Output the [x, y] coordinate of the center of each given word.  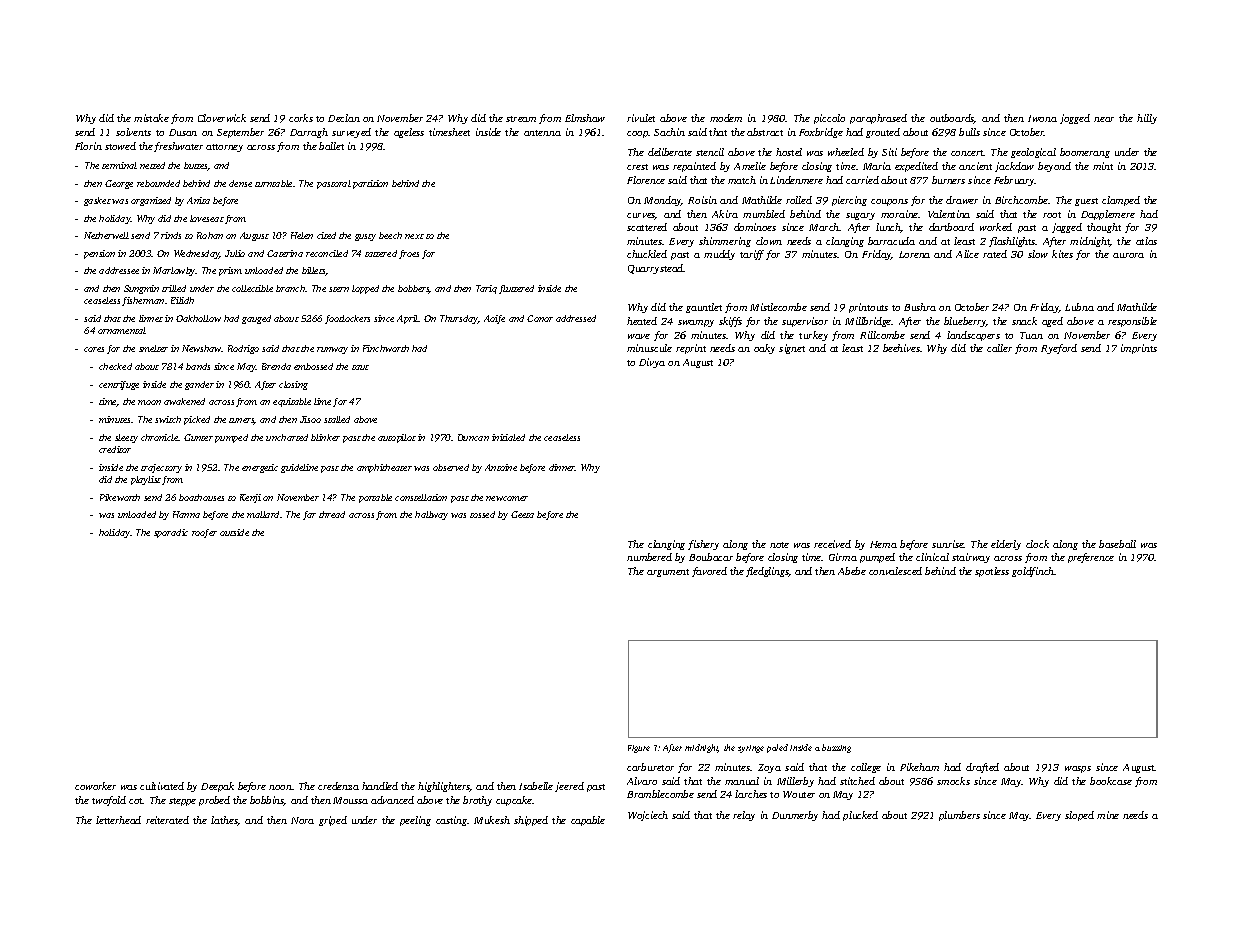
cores [94, 349]
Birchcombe [1021, 200]
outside [234, 532]
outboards [952, 119]
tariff [752, 255]
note [779, 545]
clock [1037, 544]
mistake [151, 118]
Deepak [217, 787]
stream [521, 119]
